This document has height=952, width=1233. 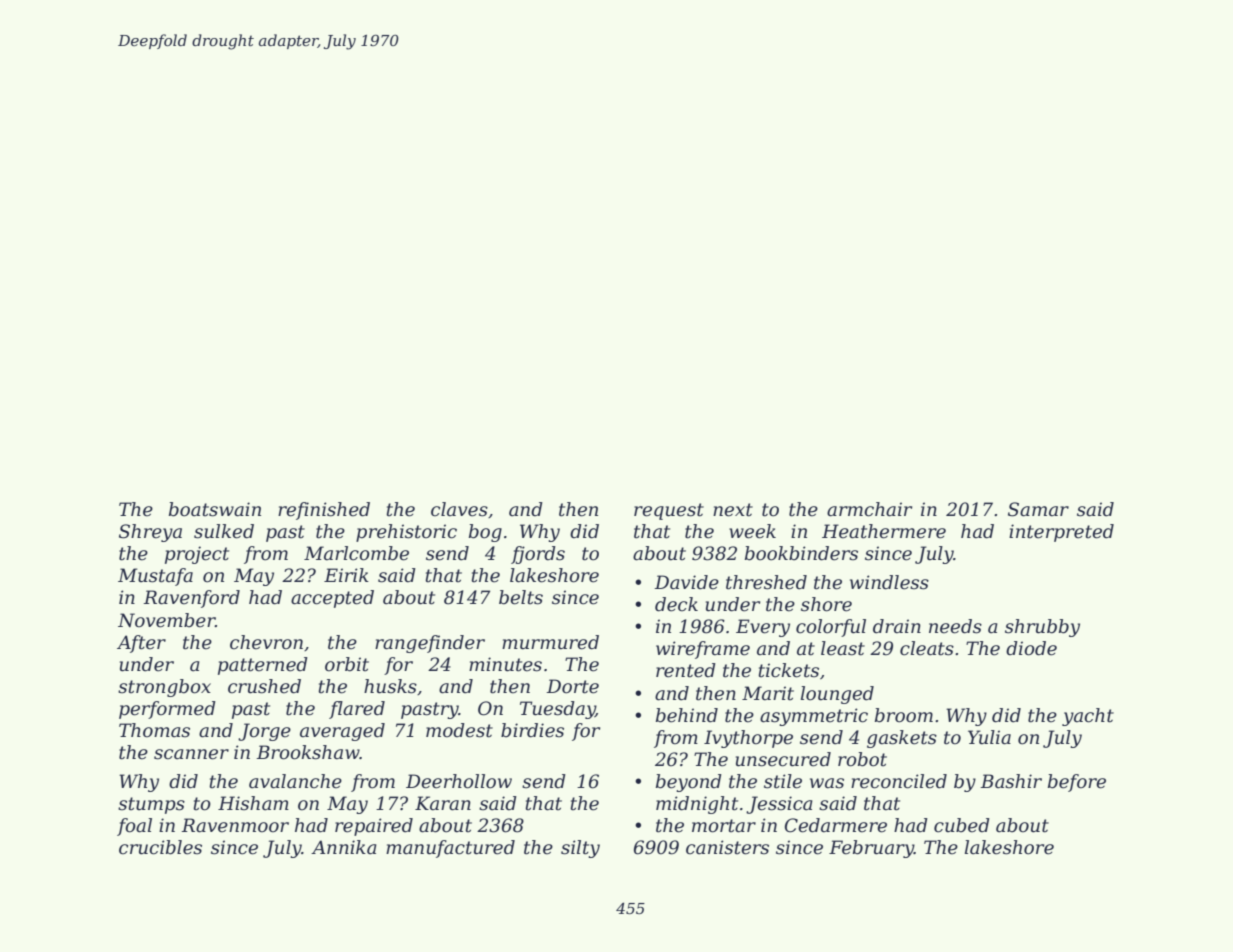 I want to click on next, so click(x=733, y=510).
